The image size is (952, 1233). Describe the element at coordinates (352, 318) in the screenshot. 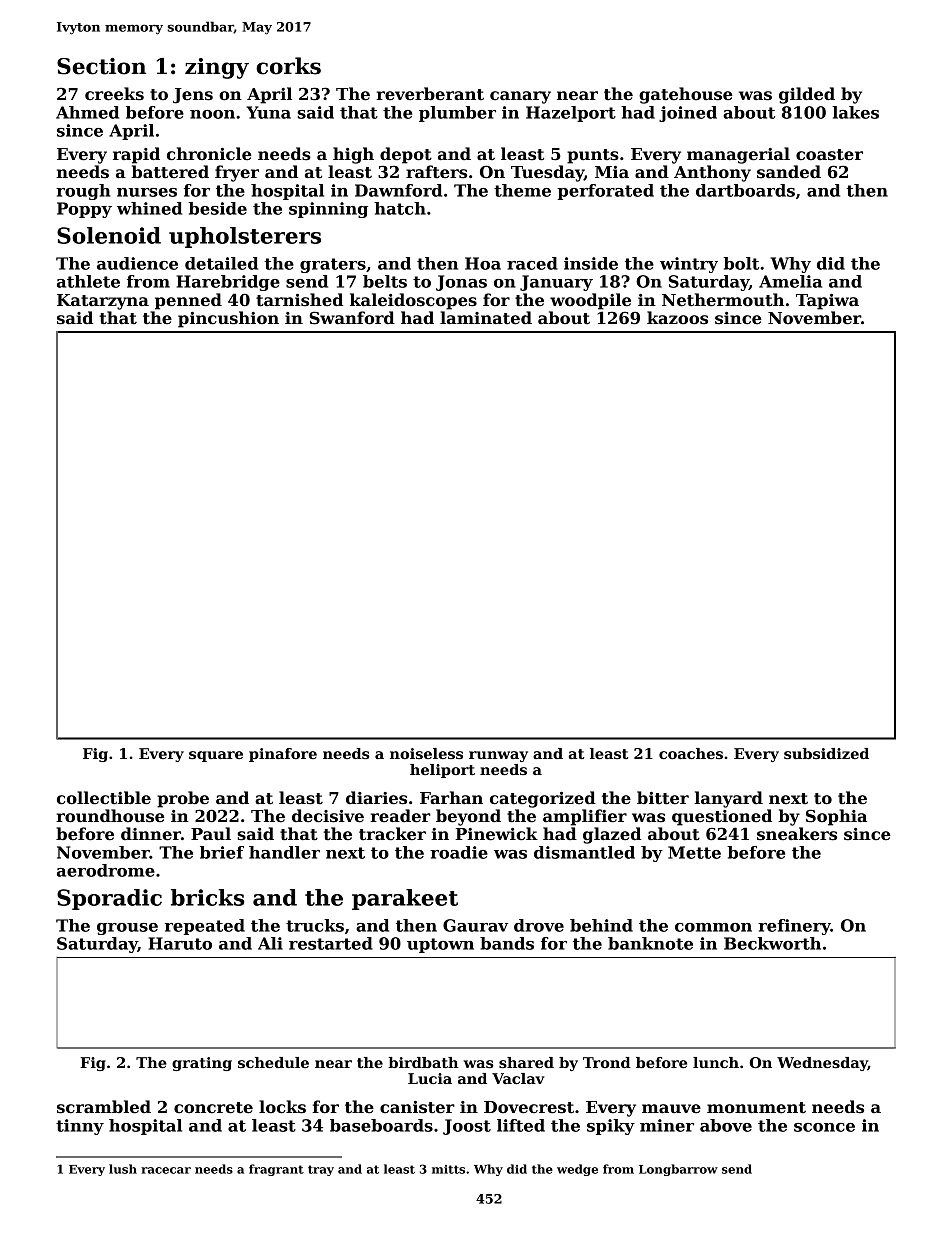

I see `Swanford` at that location.
